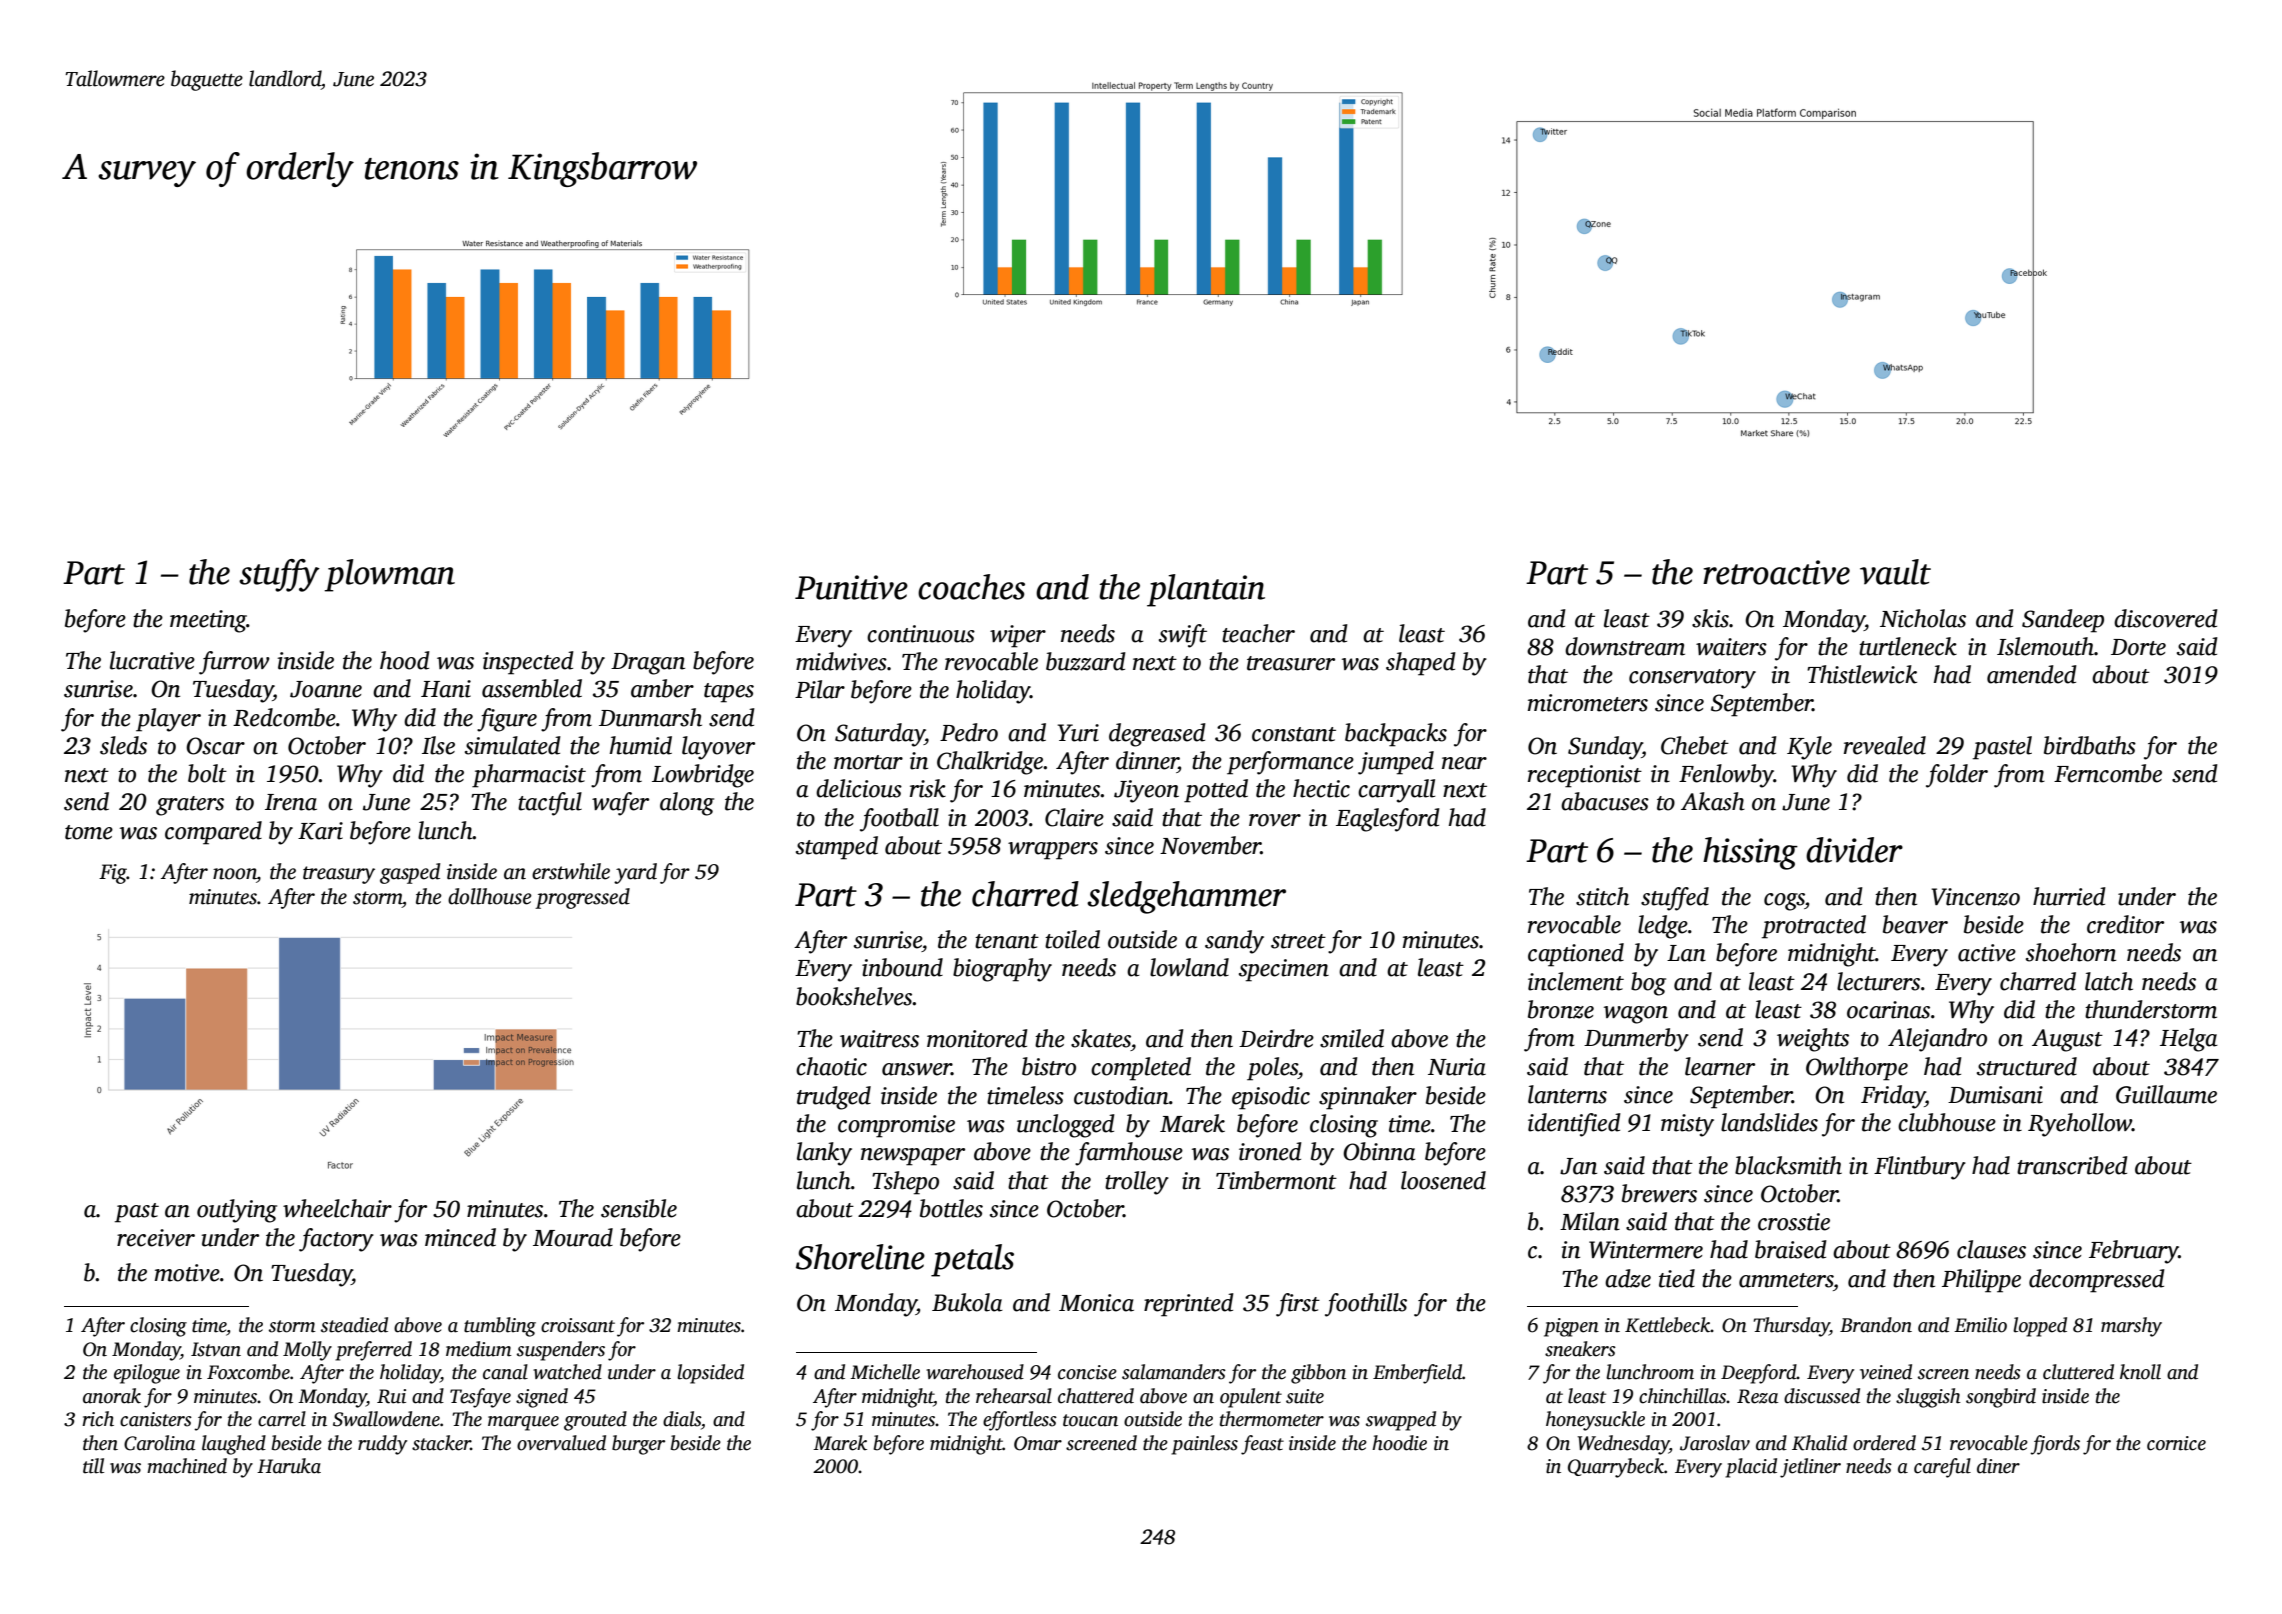 The height and width of the document is (1614, 2282). Describe the element at coordinates (234, 663) in the document. I see `furrow` at that location.
